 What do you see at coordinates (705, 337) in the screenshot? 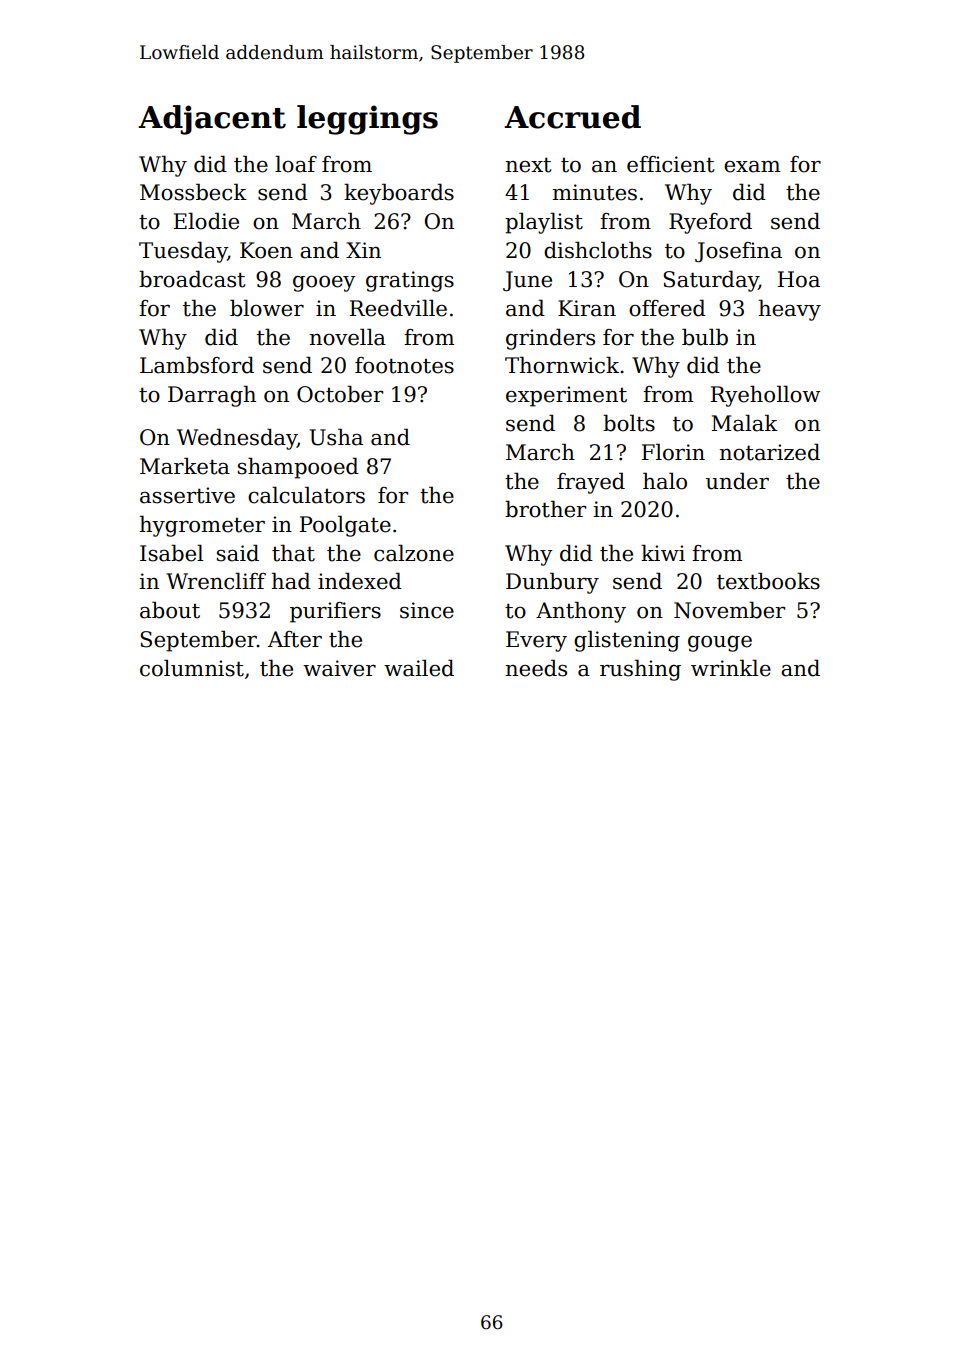
I see `bulb` at bounding box center [705, 337].
